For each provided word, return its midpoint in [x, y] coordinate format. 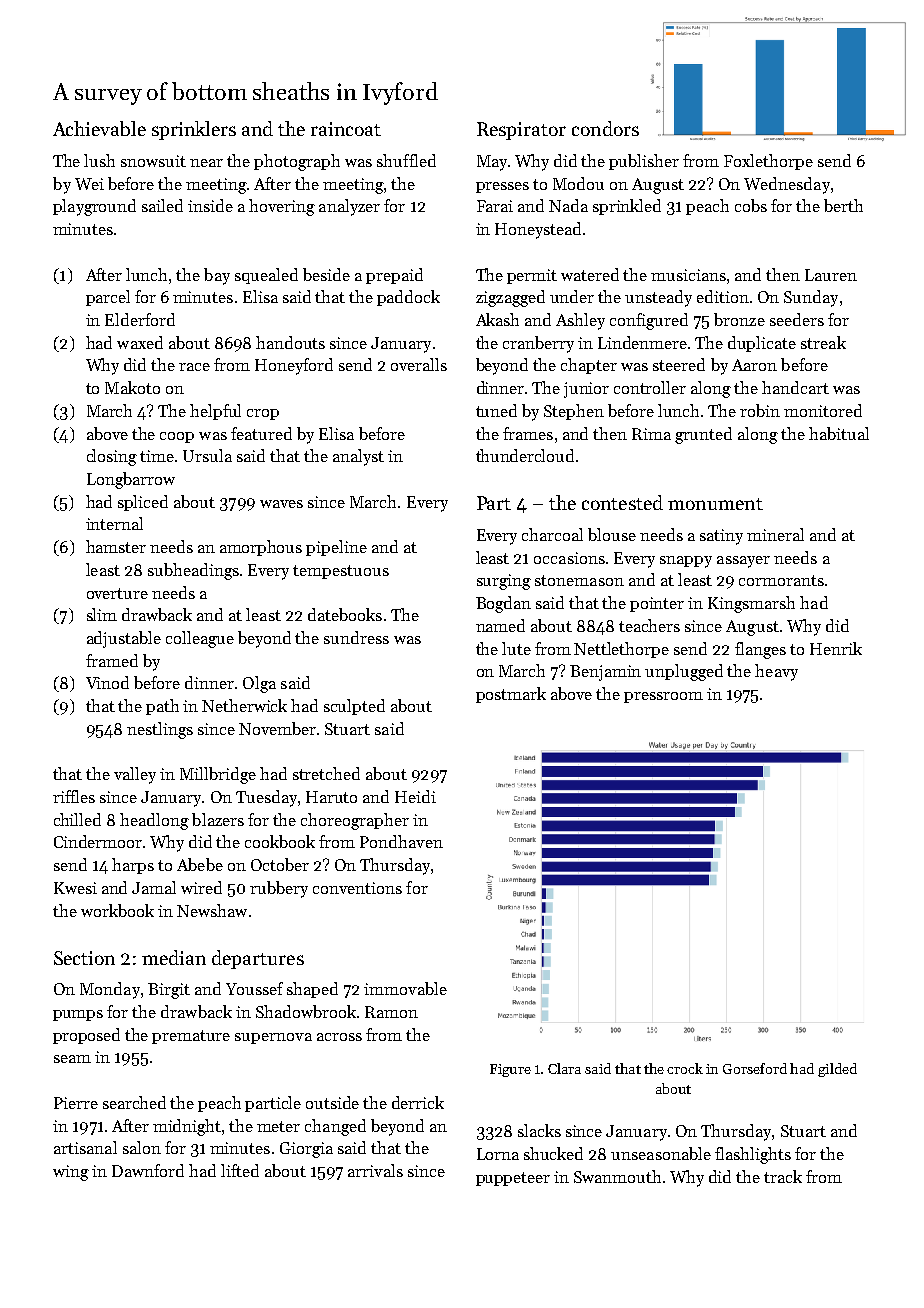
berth [843, 205]
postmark [511, 695]
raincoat [346, 129]
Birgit [169, 991]
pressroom [663, 697]
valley [135, 775]
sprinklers [194, 130]
